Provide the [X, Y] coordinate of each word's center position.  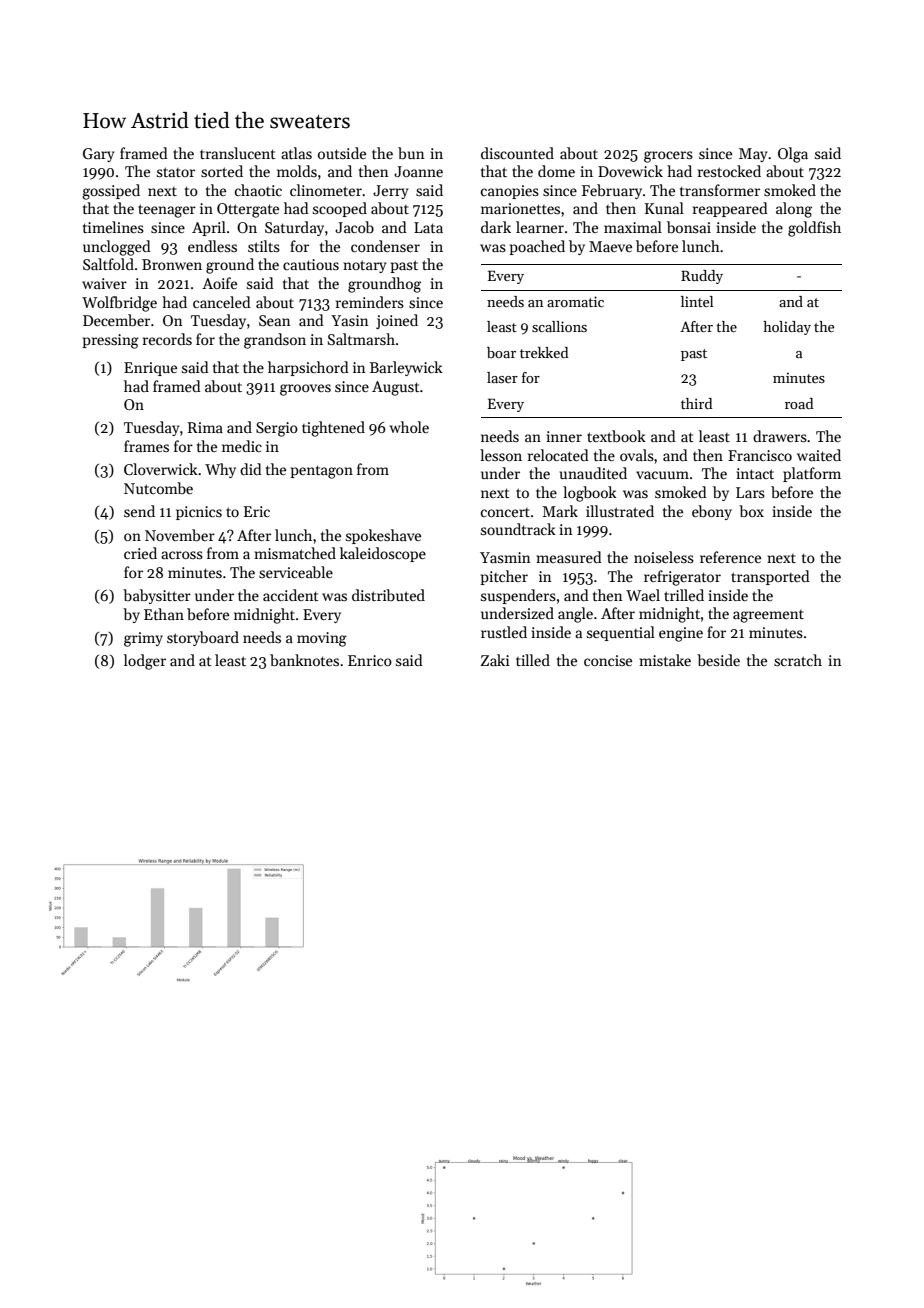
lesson [501, 455]
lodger [145, 662]
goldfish [814, 229]
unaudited [593, 473]
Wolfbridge [119, 304]
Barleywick [406, 368]
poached [537, 247]
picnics [199, 513]
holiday [787, 328]
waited [819, 455]
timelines [113, 227]
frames [146, 446]
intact [755, 473]
